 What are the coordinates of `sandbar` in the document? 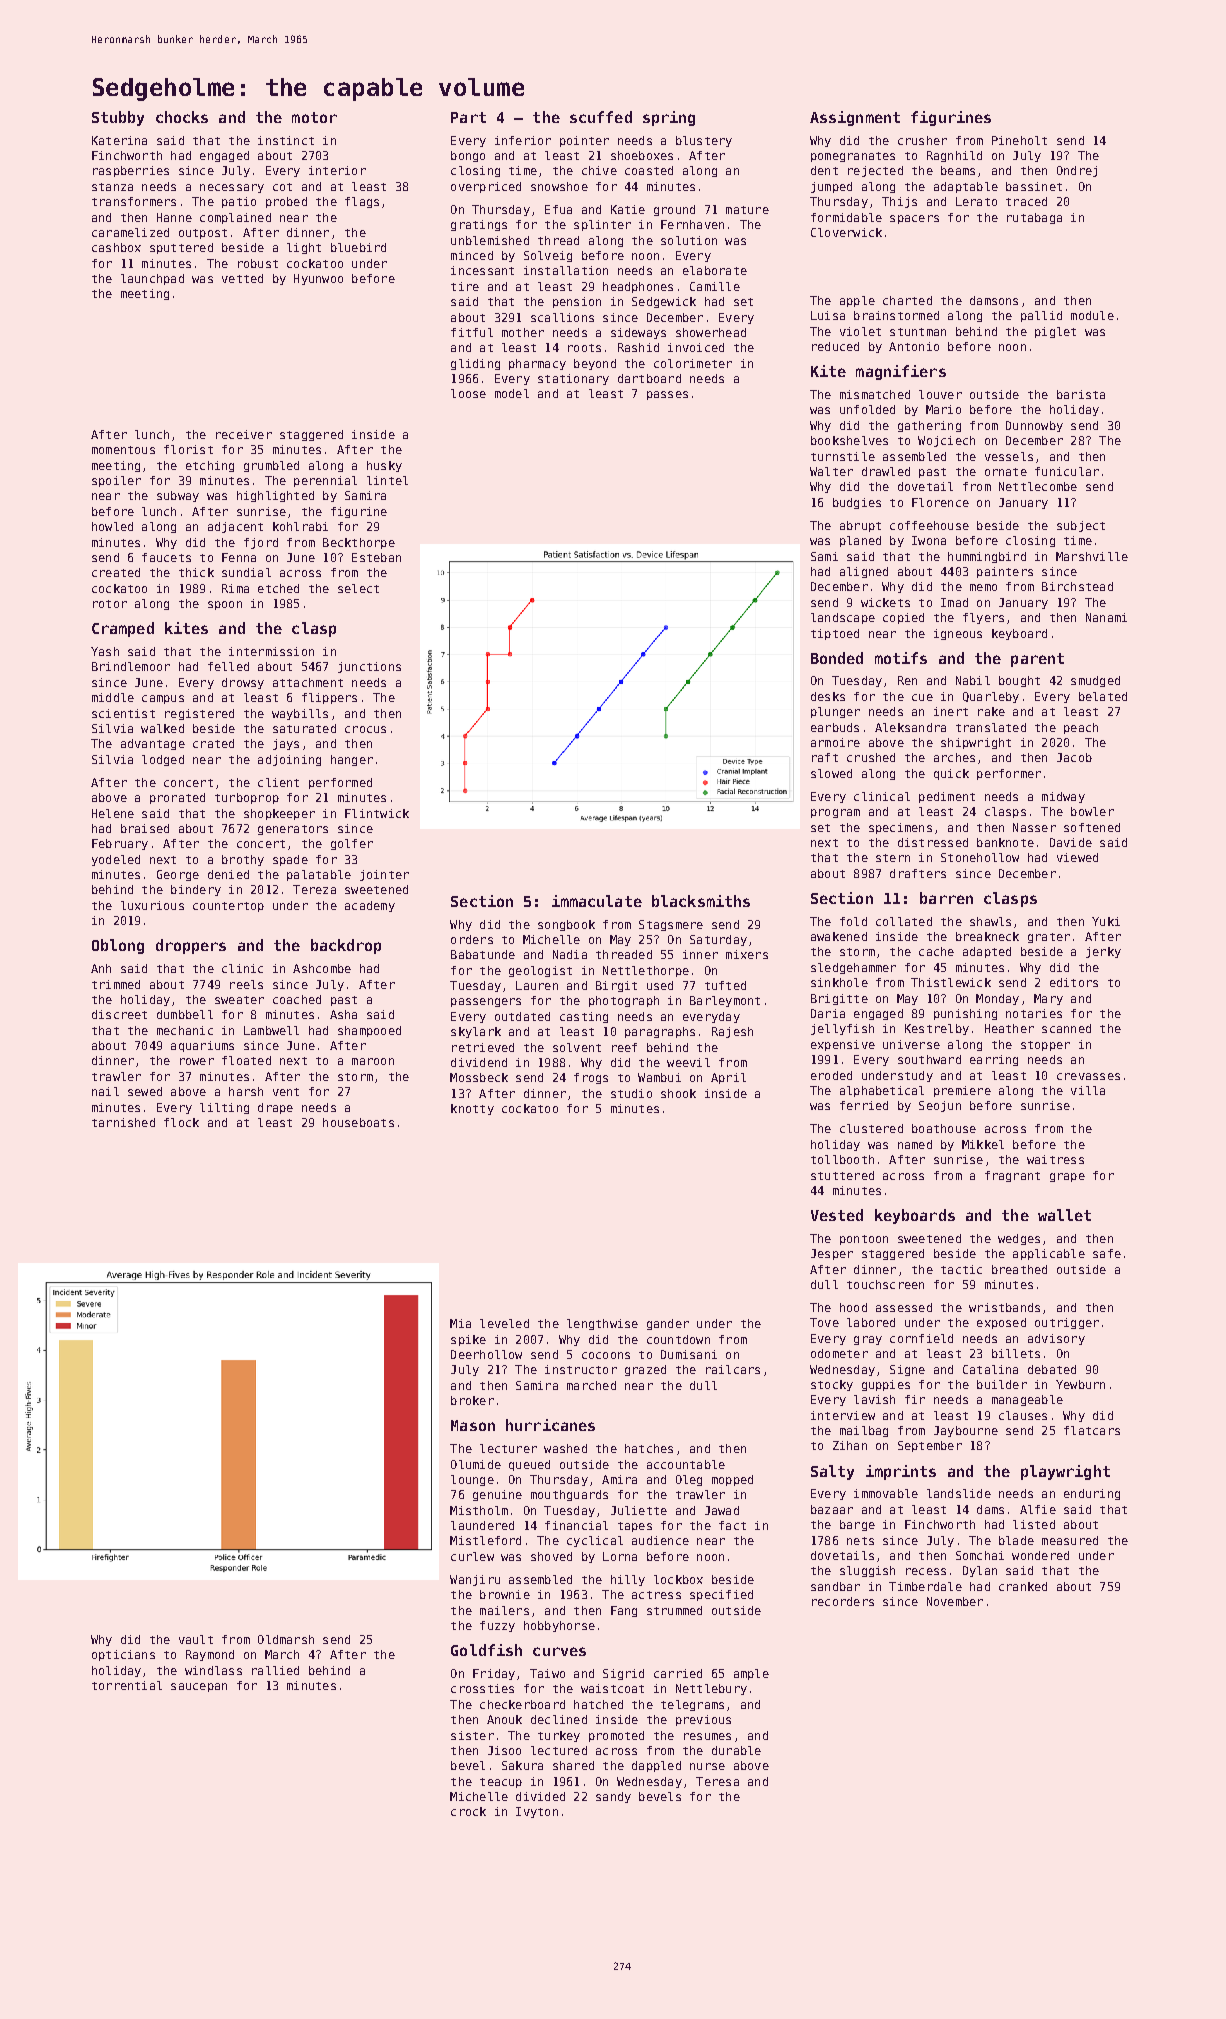 It's located at (835, 1586).
